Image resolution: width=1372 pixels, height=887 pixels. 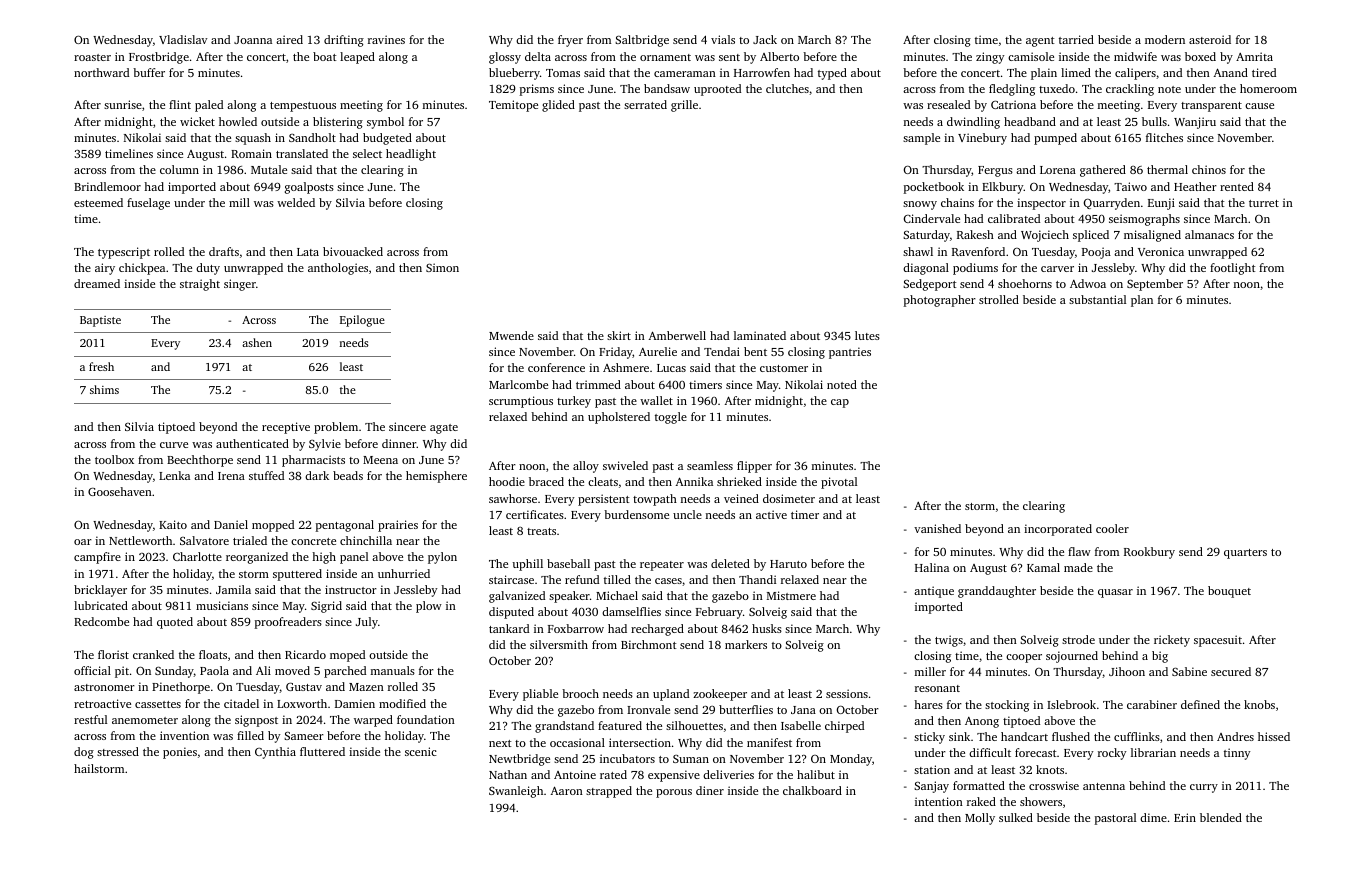 I want to click on pentagonal, so click(x=344, y=526).
